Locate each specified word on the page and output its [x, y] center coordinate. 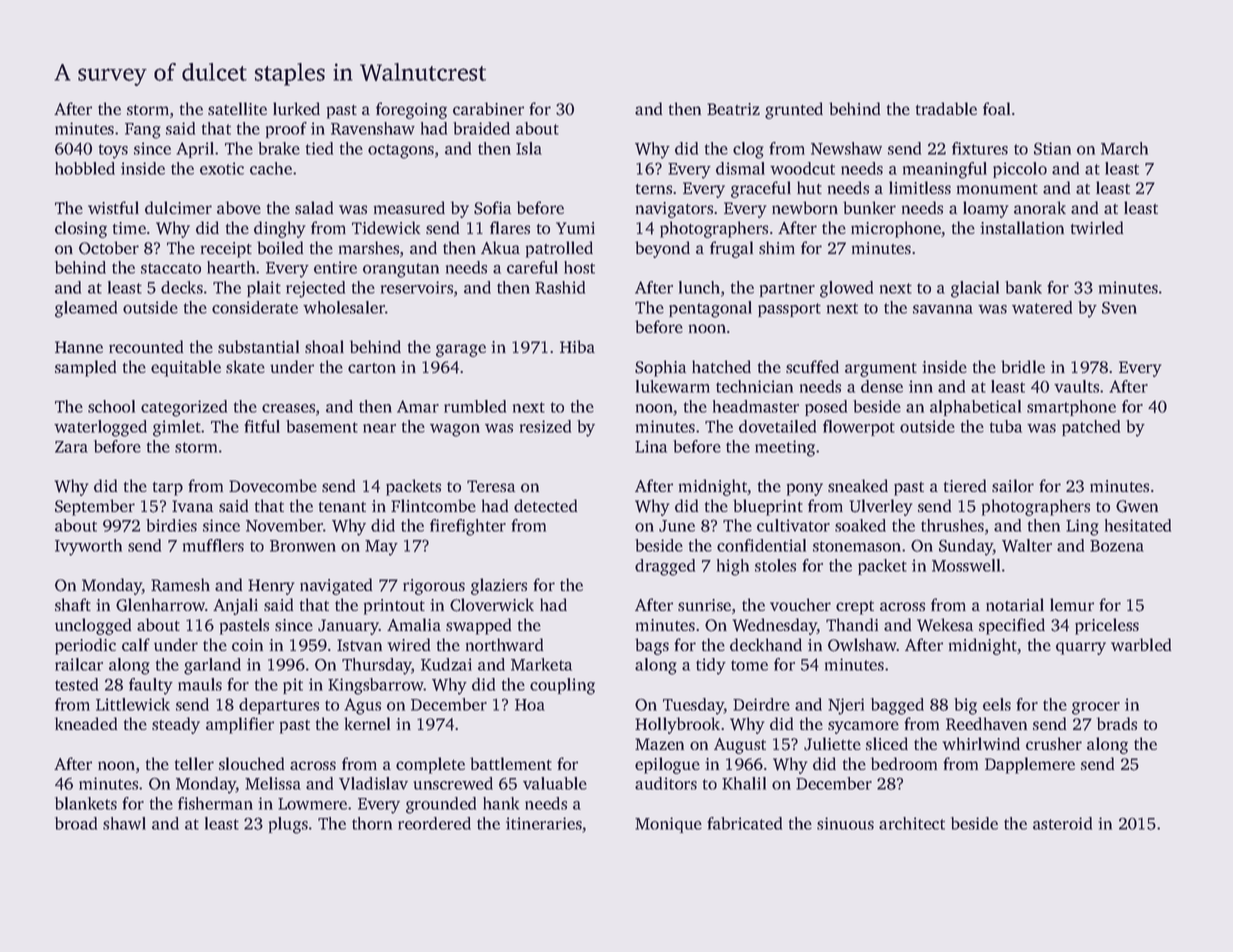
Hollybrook [677, 725]
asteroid [1062, 823]
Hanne [79, 347]
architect [912, 823]
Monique [668, 825]
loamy [986, 209]
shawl [124, 823]
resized [545, 426]
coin [247, 645]
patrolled [559, 249]
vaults [1076, 386]
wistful [113, 207]
